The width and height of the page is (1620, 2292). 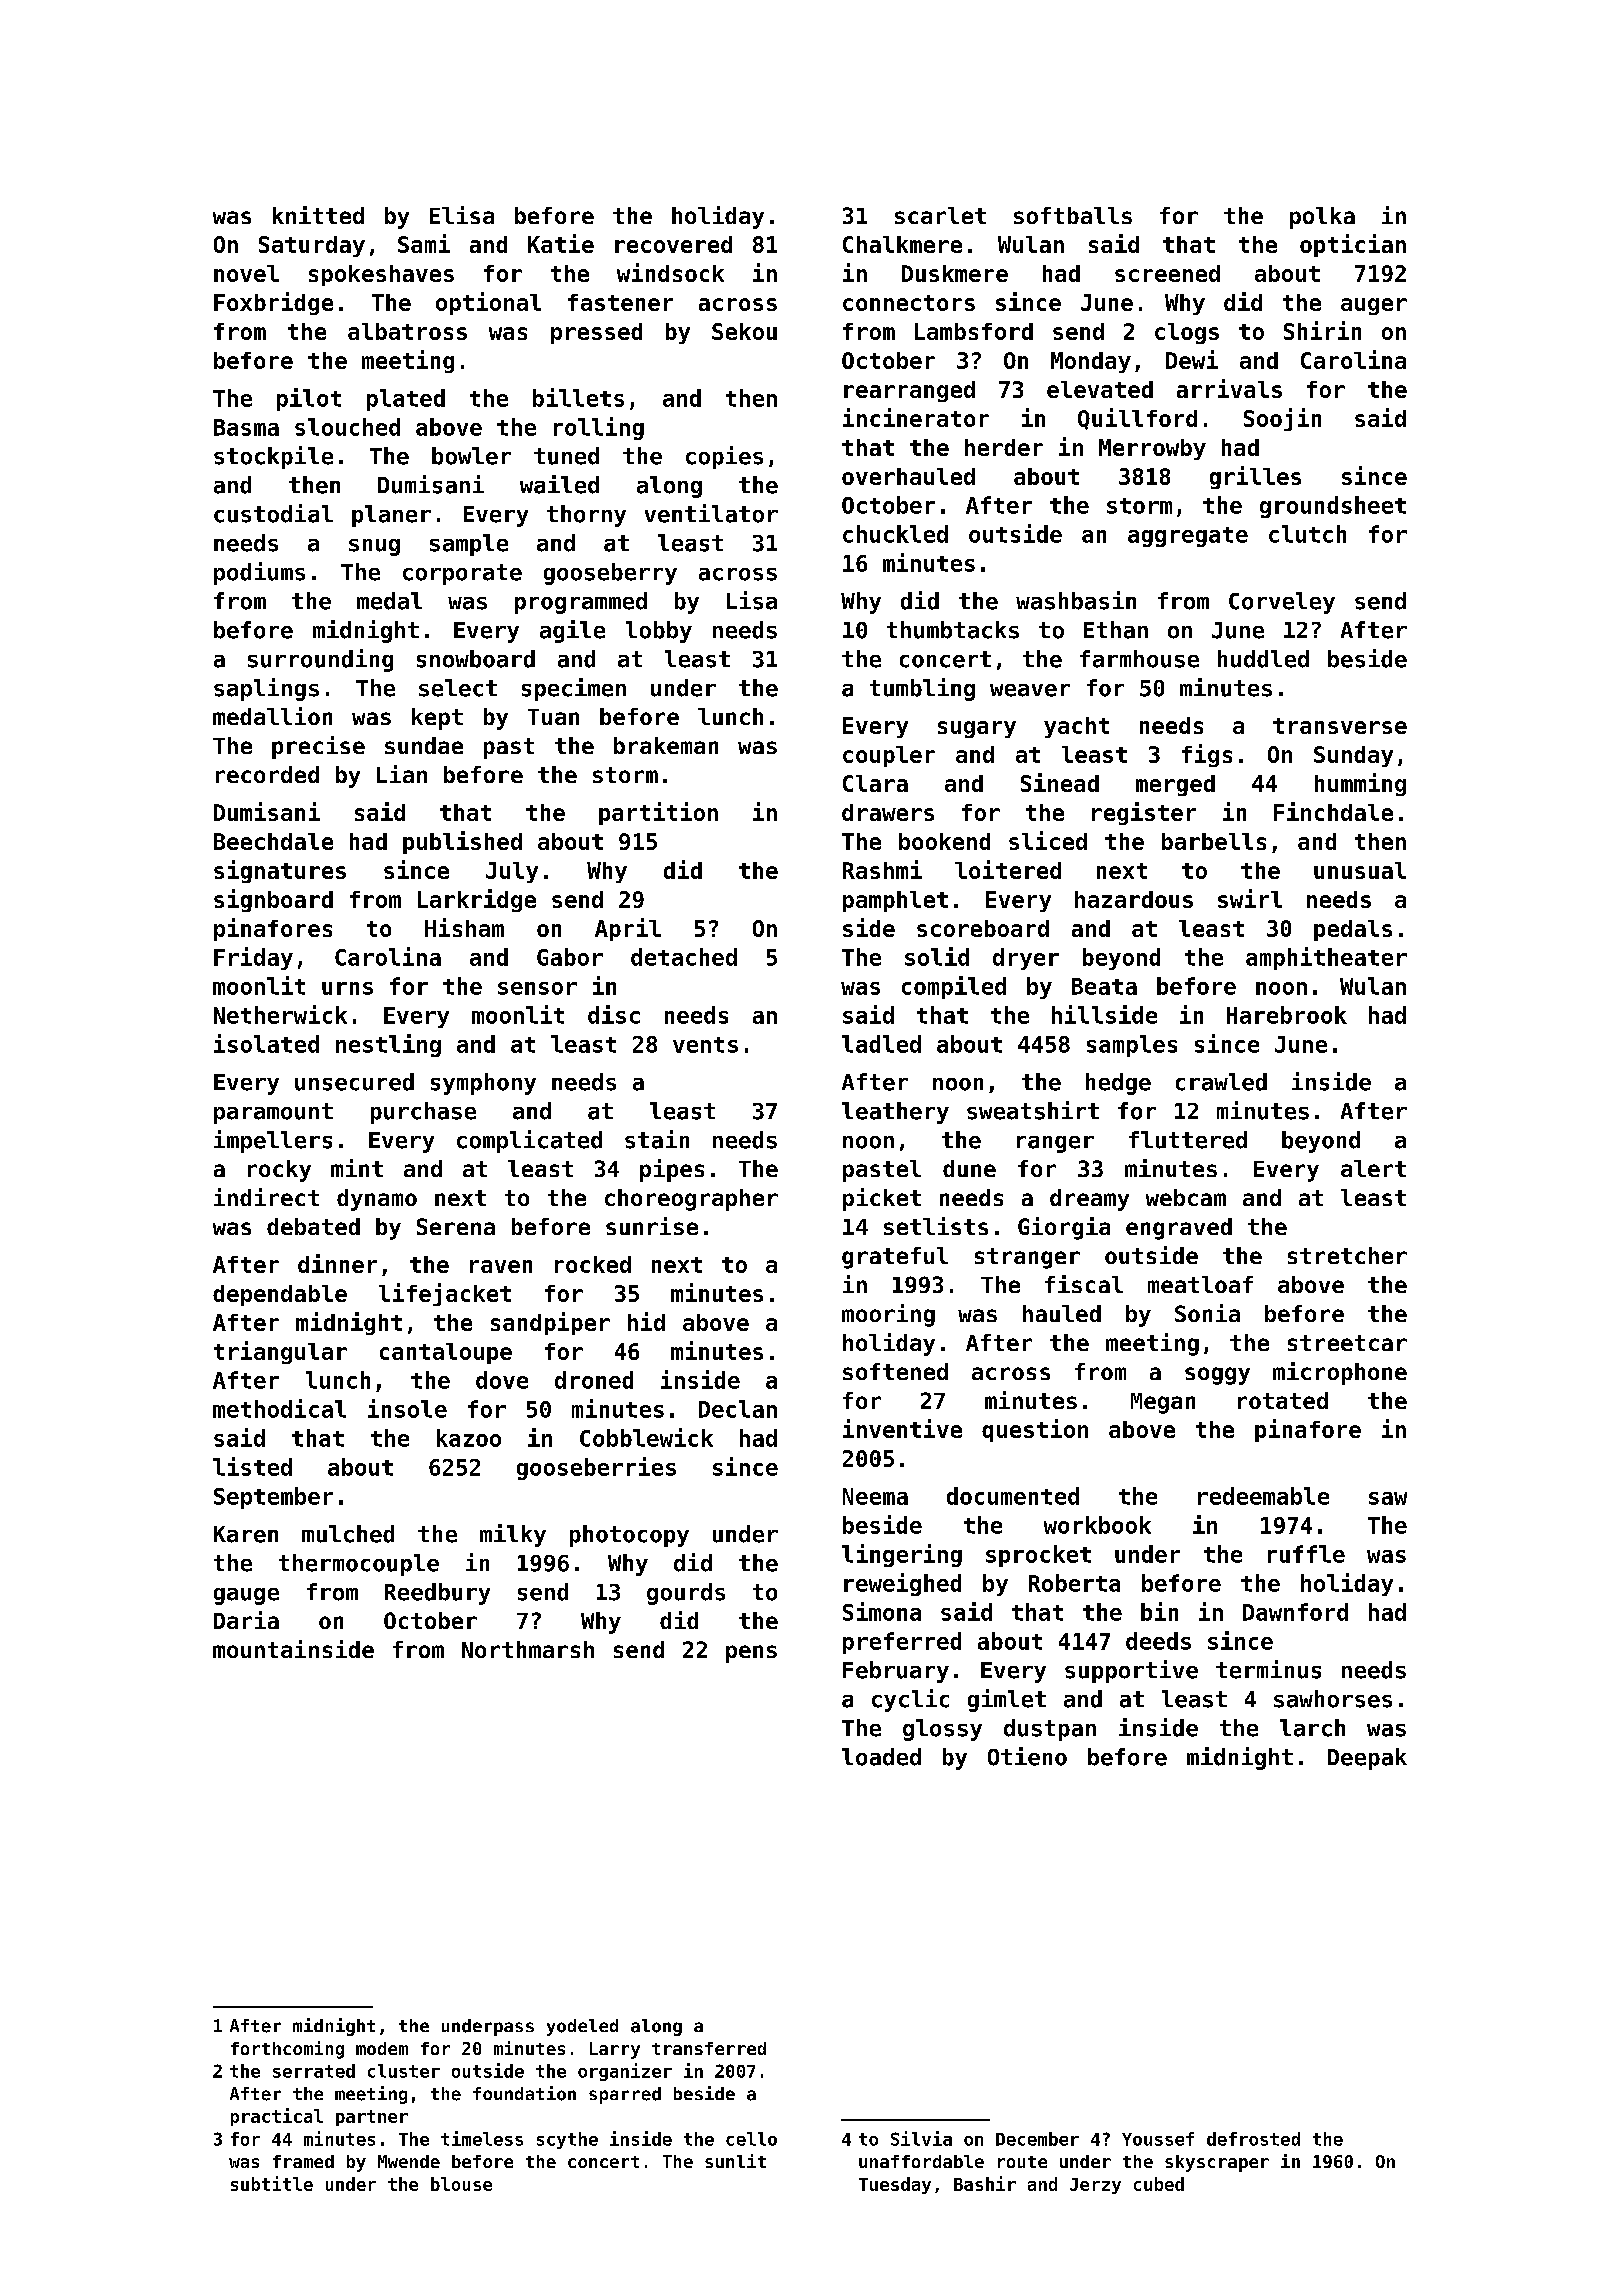 I want to click on albatross, so click(x=407, y=331).
